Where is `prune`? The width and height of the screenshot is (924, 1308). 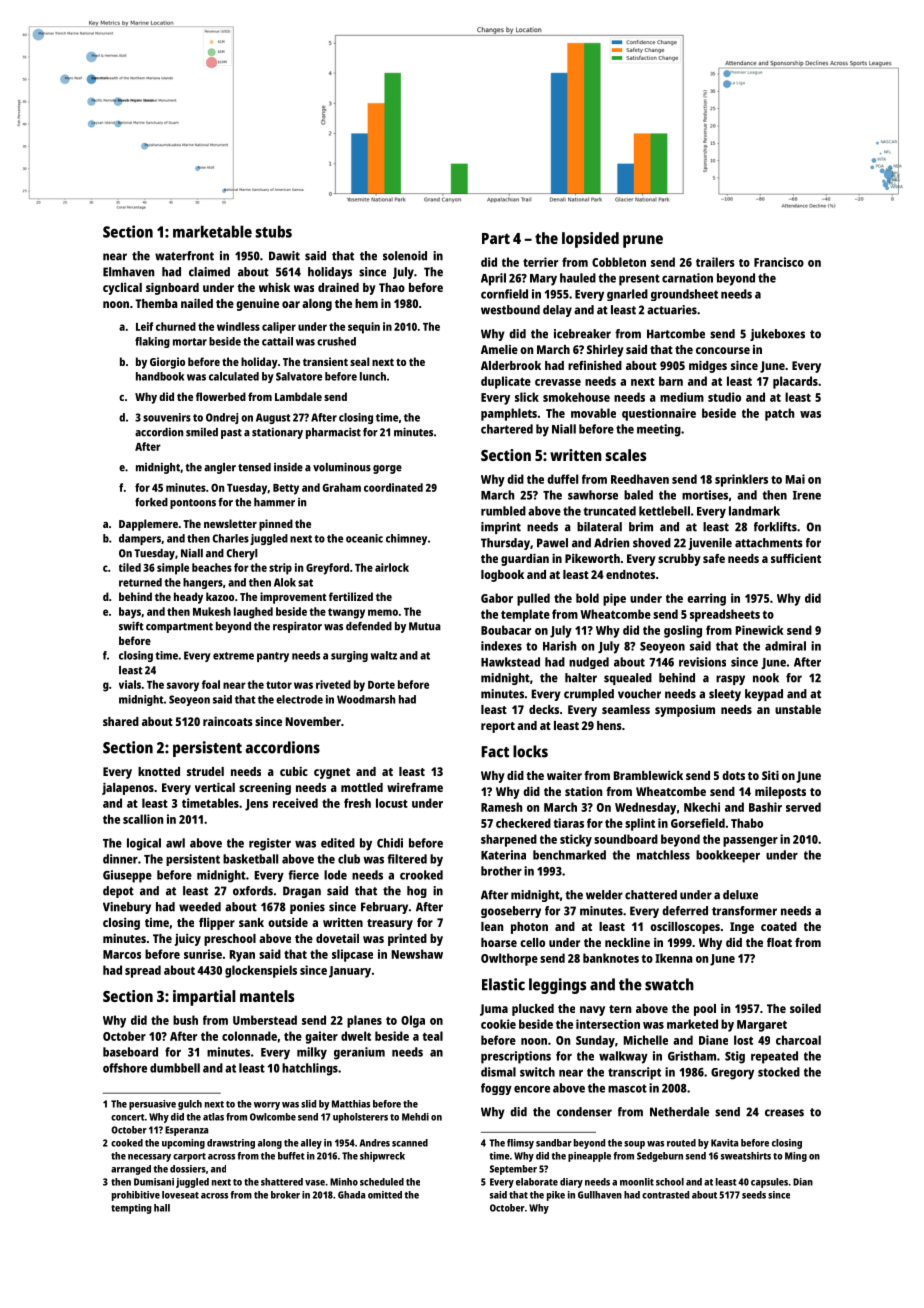
prune is located at coordinates (643, 241).
